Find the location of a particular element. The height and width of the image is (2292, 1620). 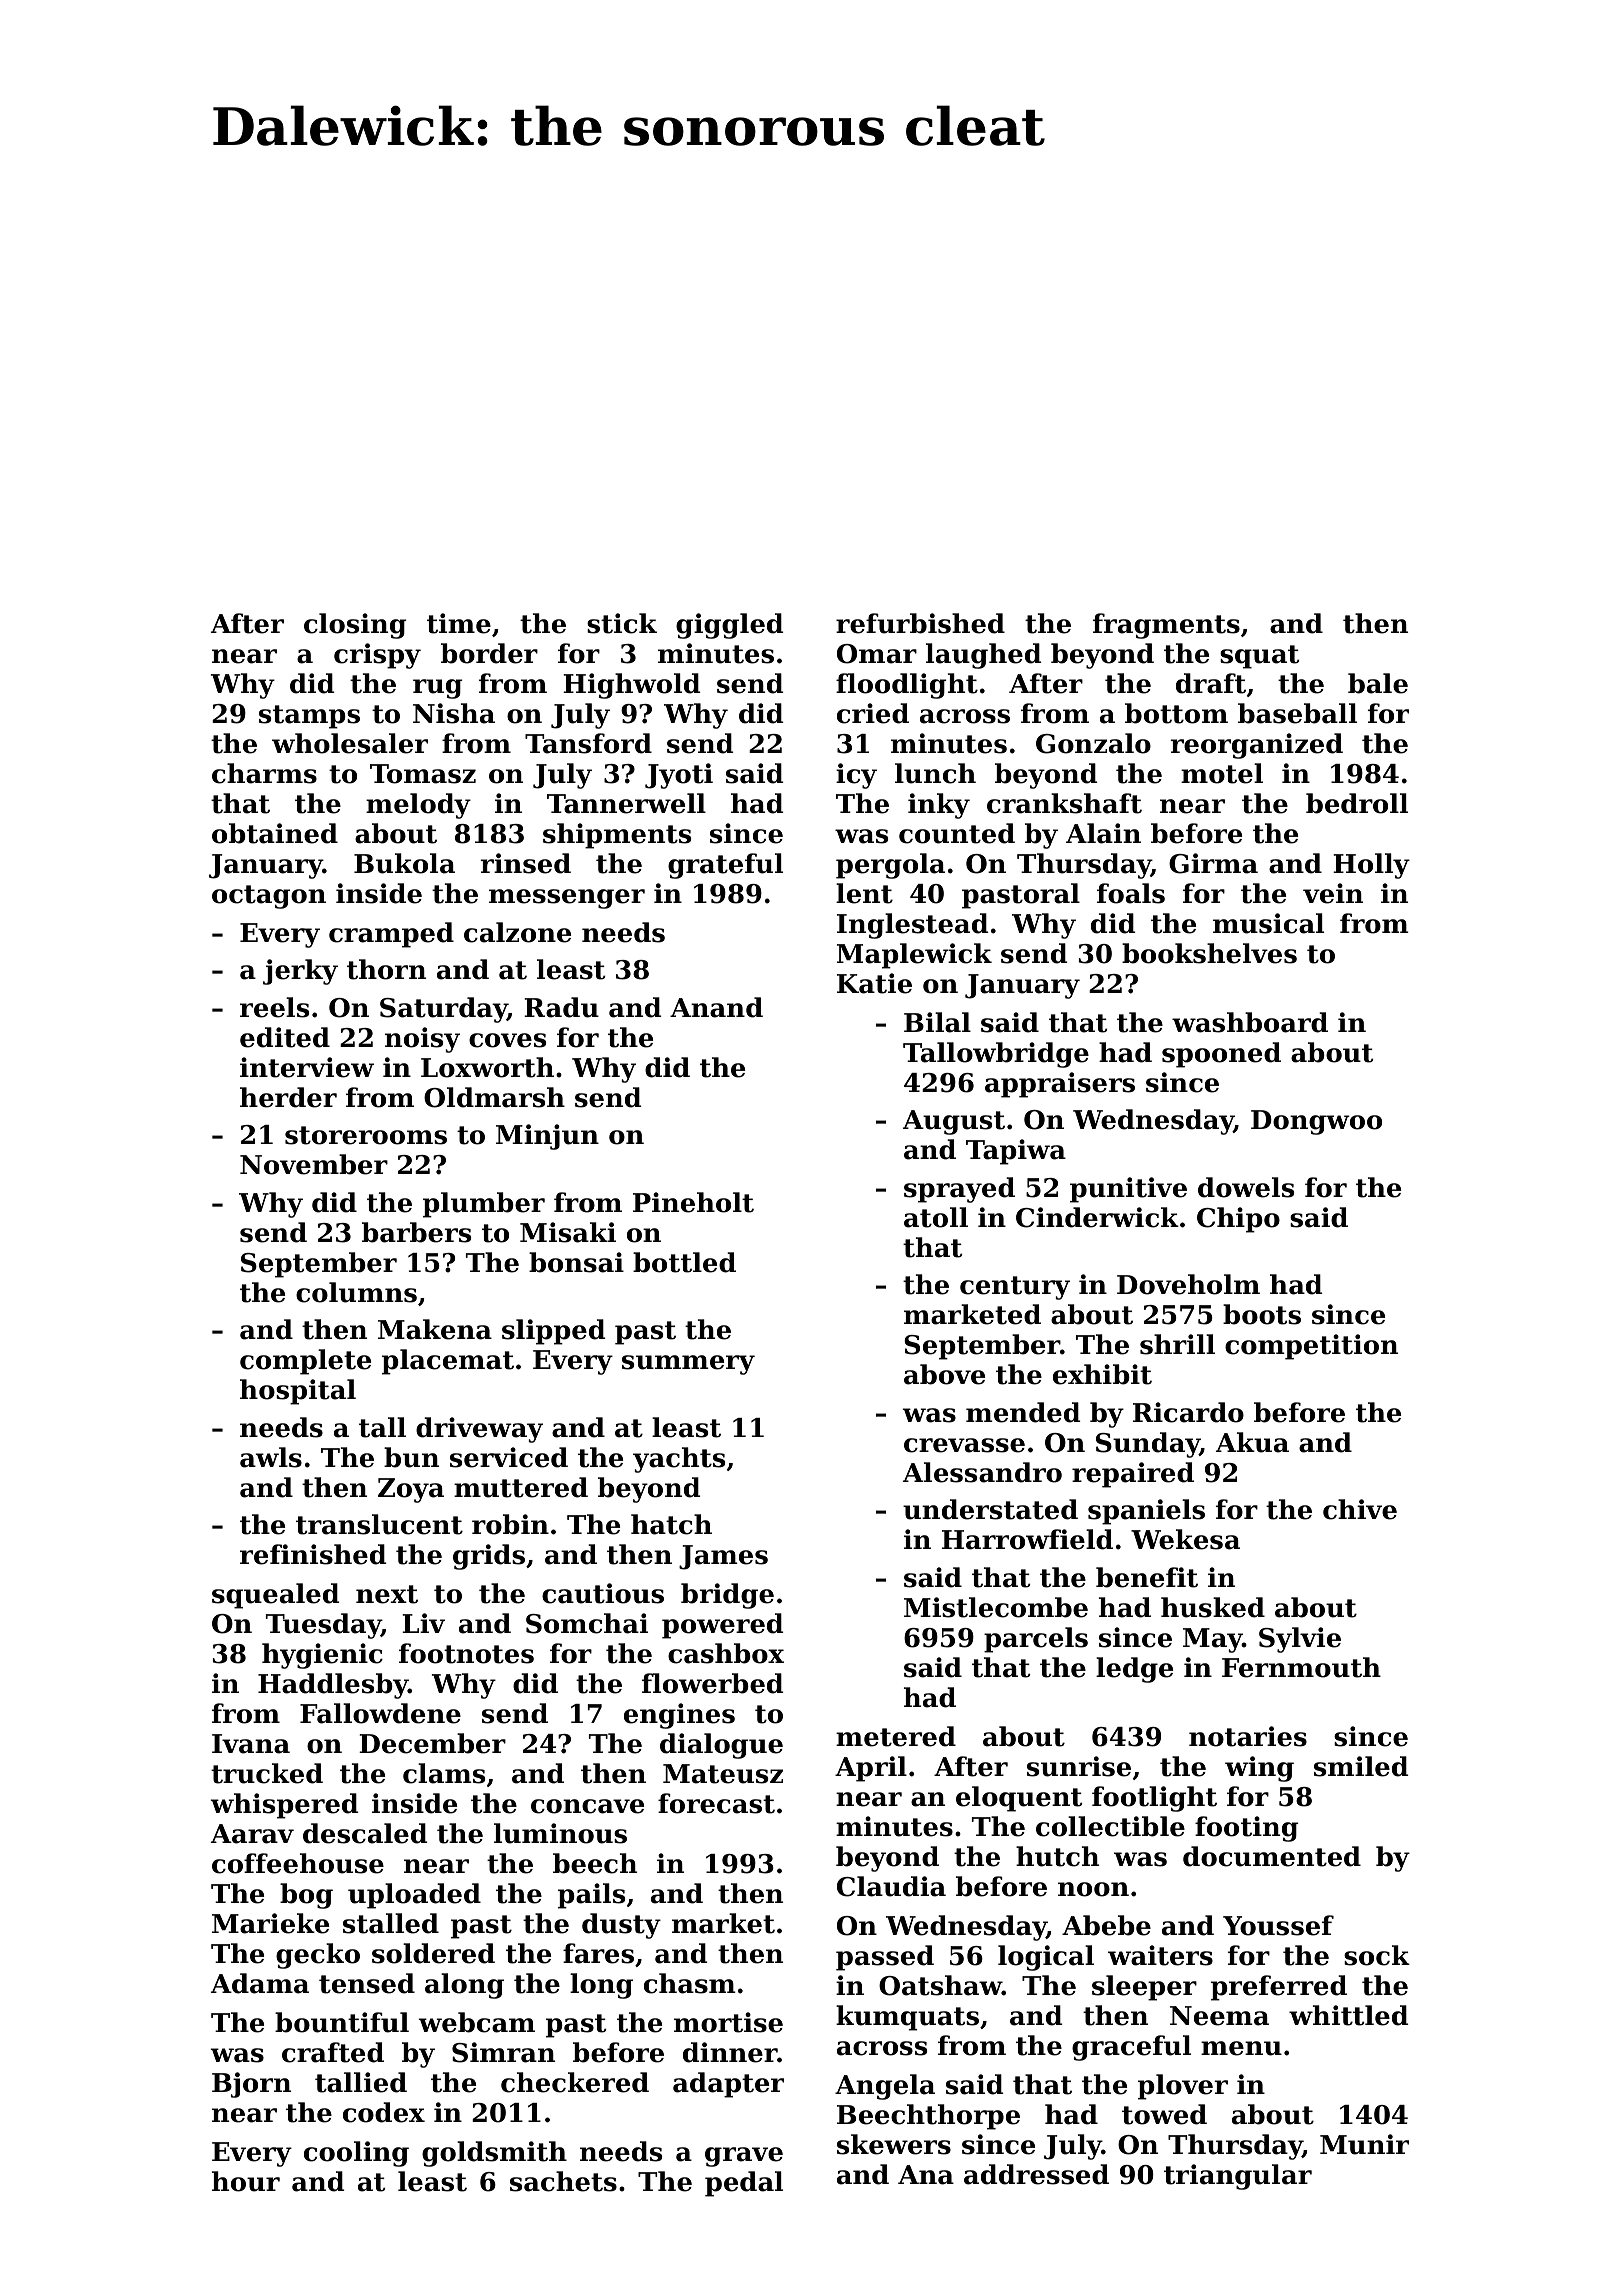

December is located at coordinates (432, 1743).
